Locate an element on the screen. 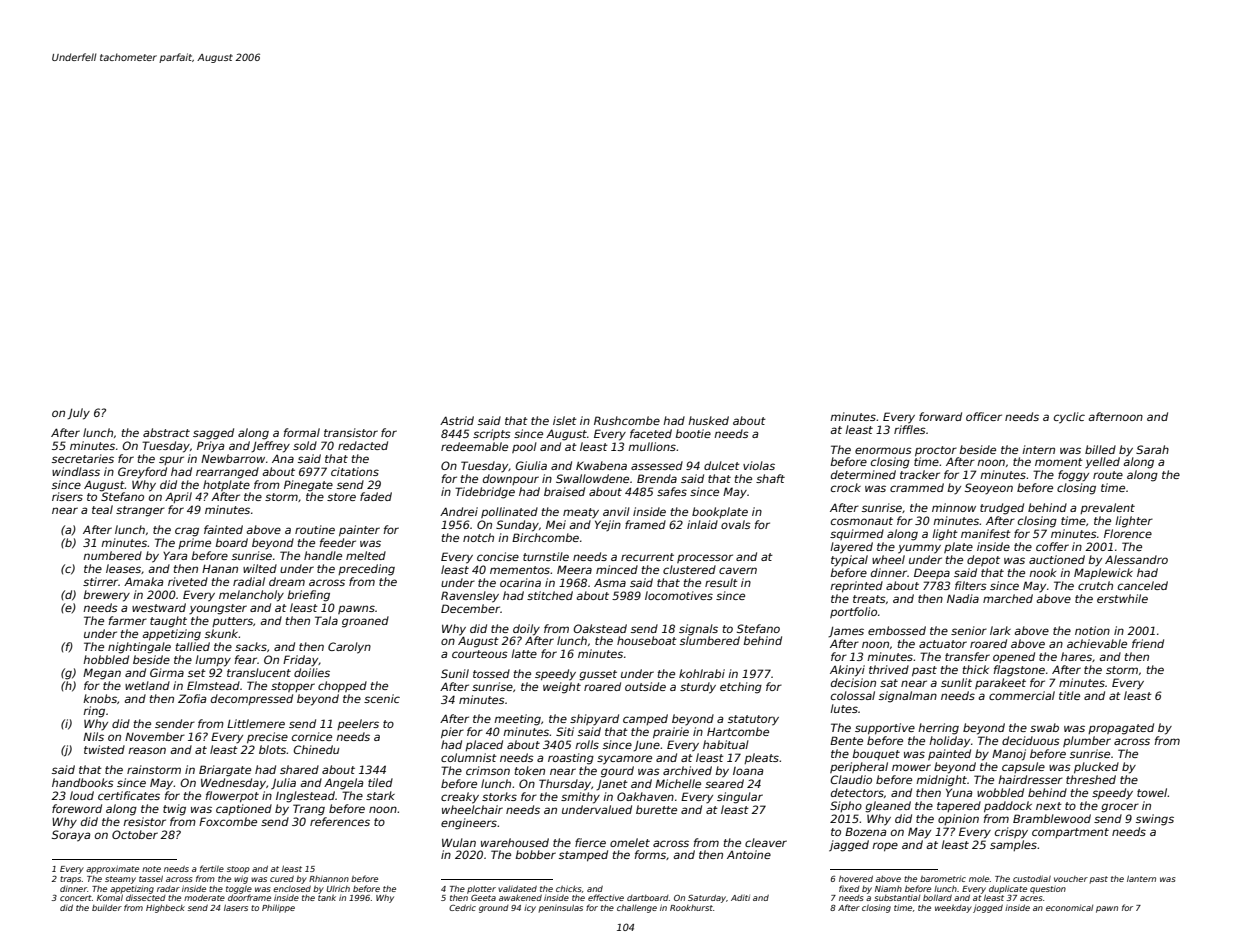 Image resolution: width=1233 pixels, height=952 pixels. prevalent is located at coordinates (1107, 508).
